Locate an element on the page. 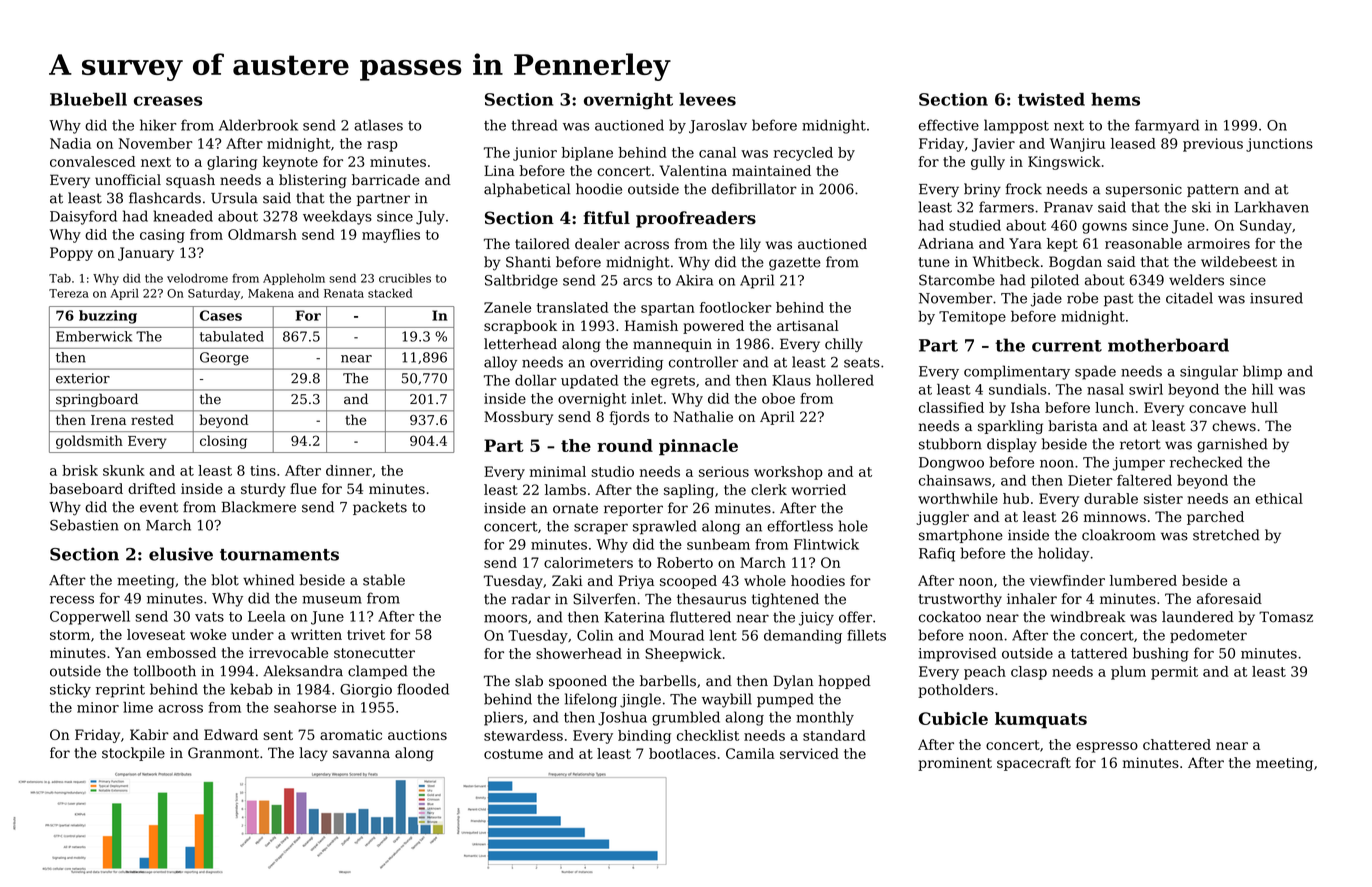 The width and height of the image is (1372, 887). creases is located at coordinates (168, 101).
